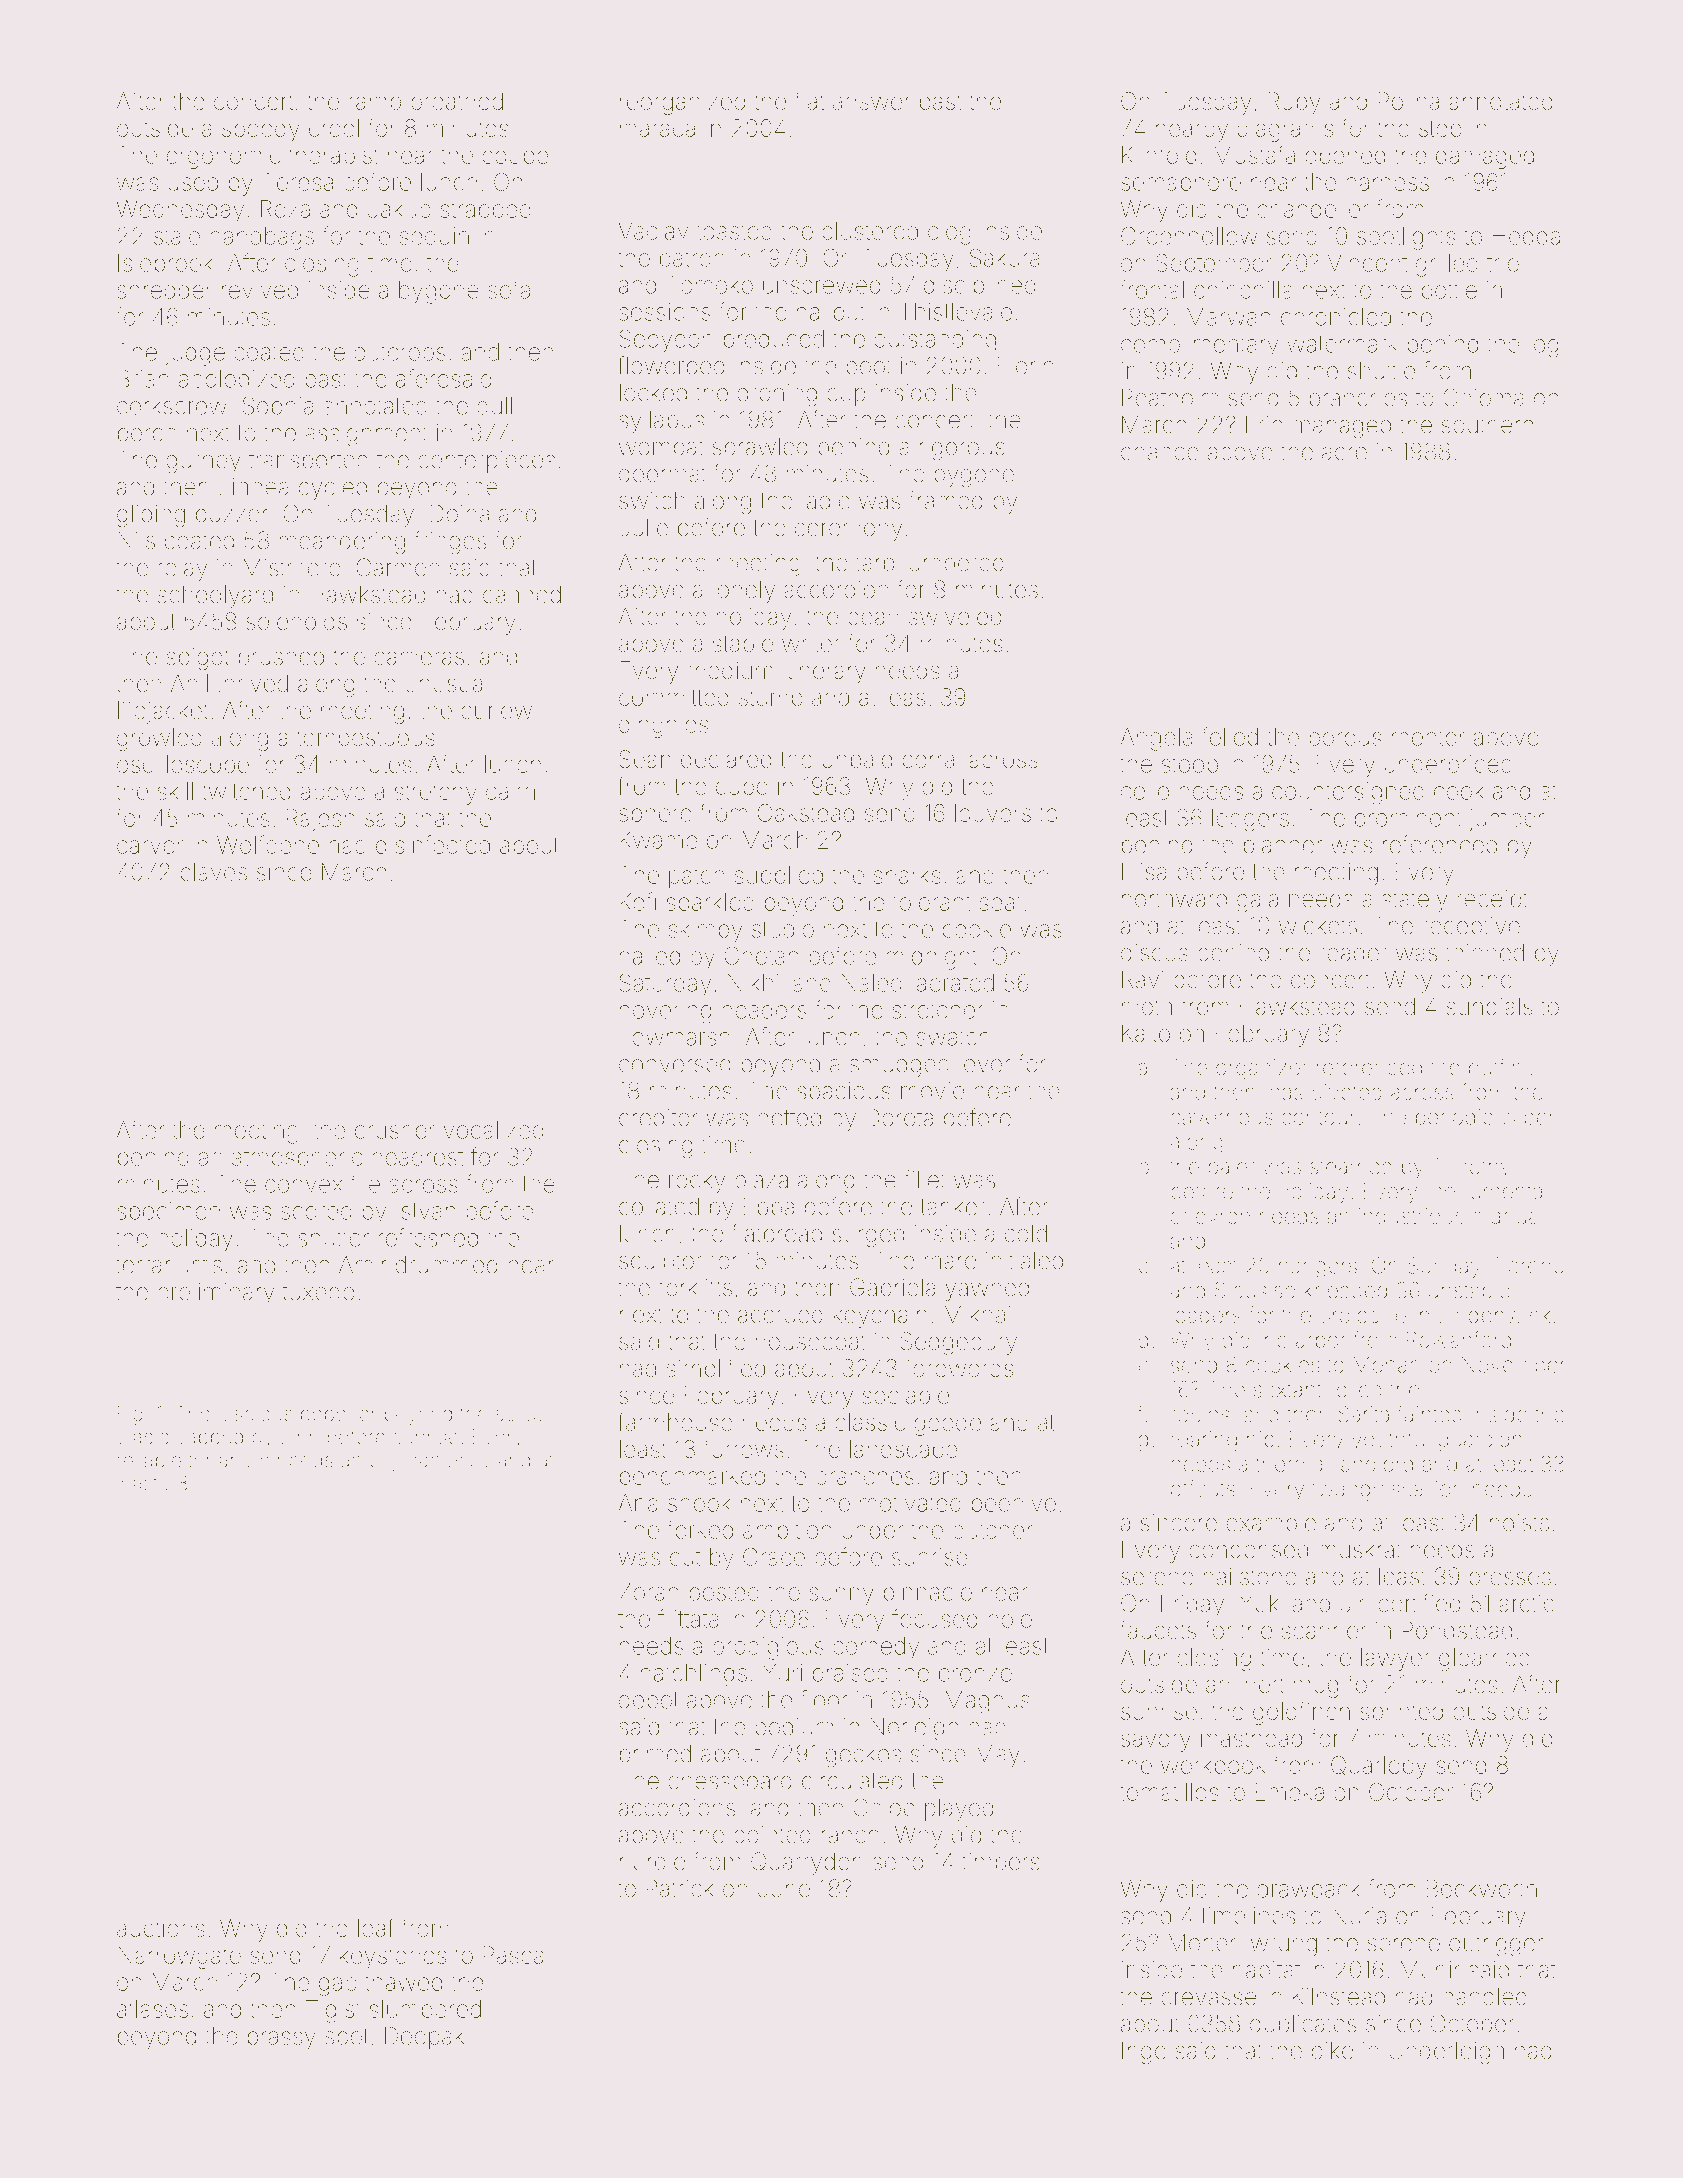 This screenshot has height=2178, width=1683. What do you see at coordinates (764, 1010) in the screenshot?
I see `headers` at bounding box center [764, 1010].
